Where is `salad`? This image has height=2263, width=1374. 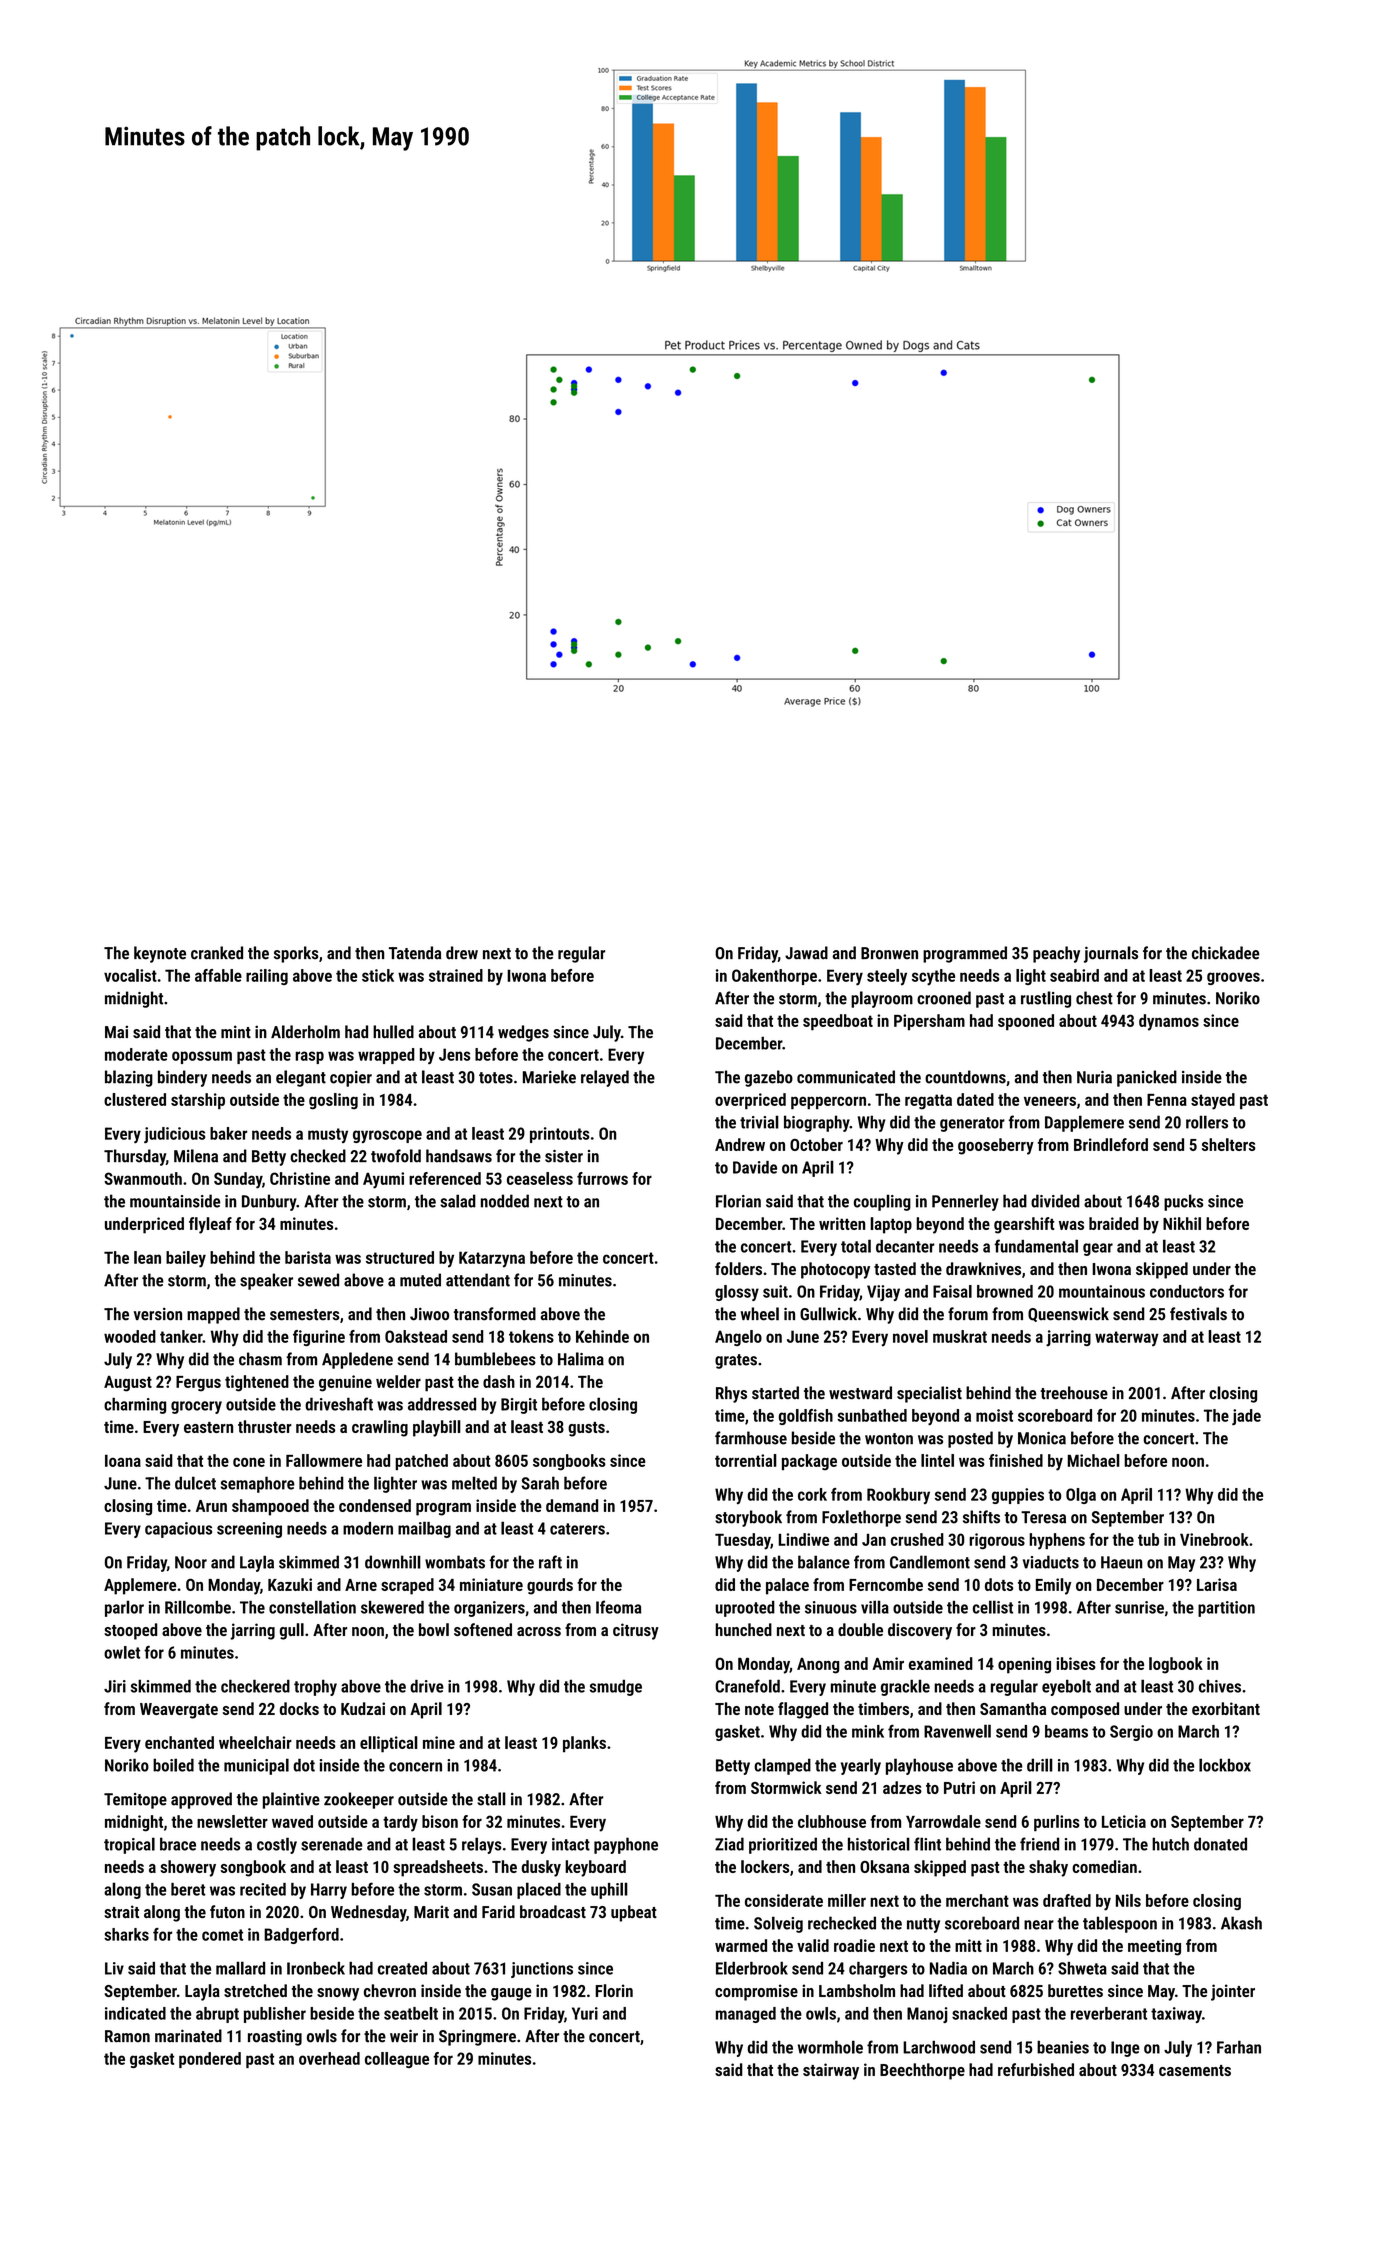
salad is located at coordinates (458, 1201).
